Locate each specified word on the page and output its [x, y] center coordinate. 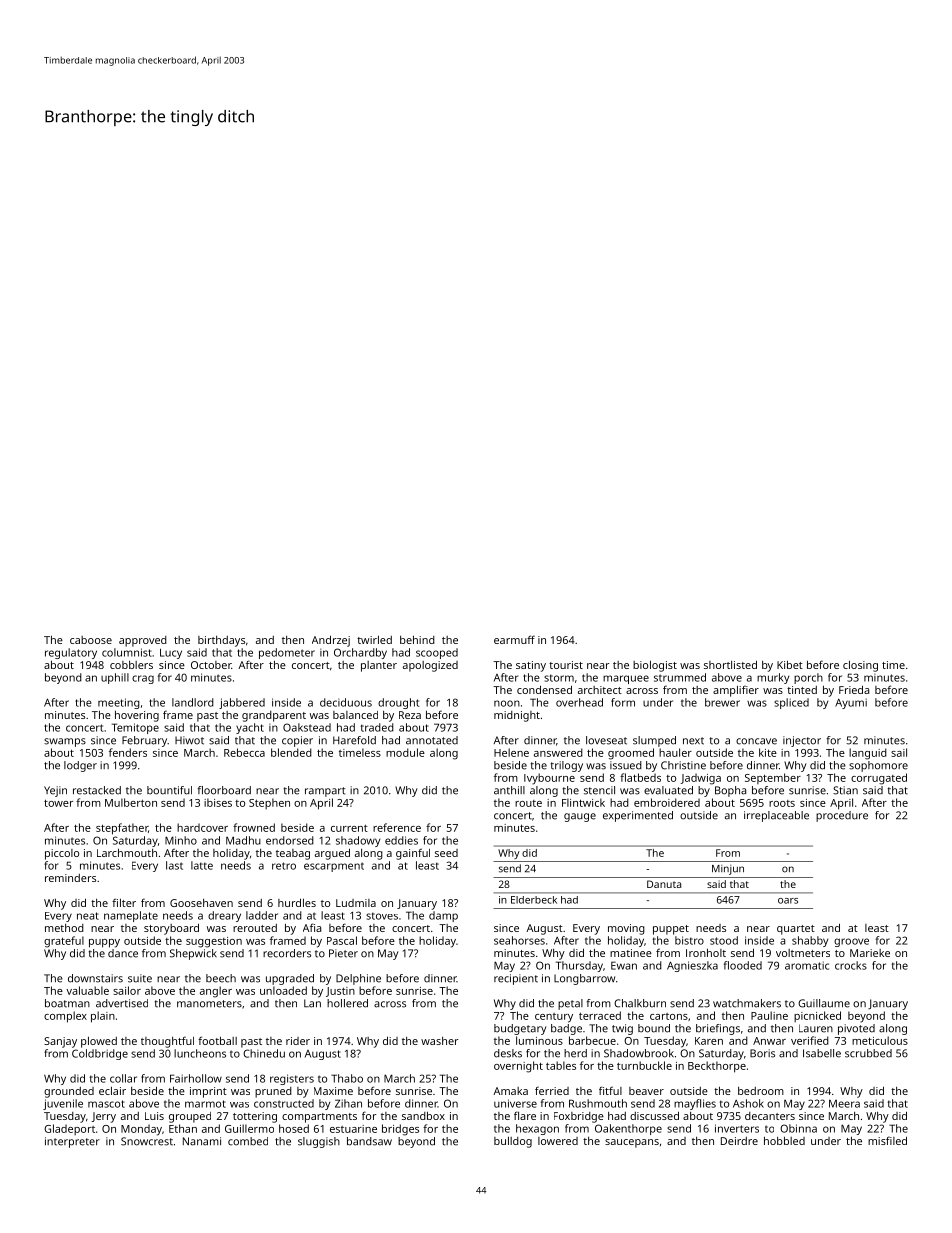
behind [417, 639]
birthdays [221, 641]
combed [248, 1141]
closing [860, 666]
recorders [287, 953]
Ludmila [356, 903]
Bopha [730, 791]
